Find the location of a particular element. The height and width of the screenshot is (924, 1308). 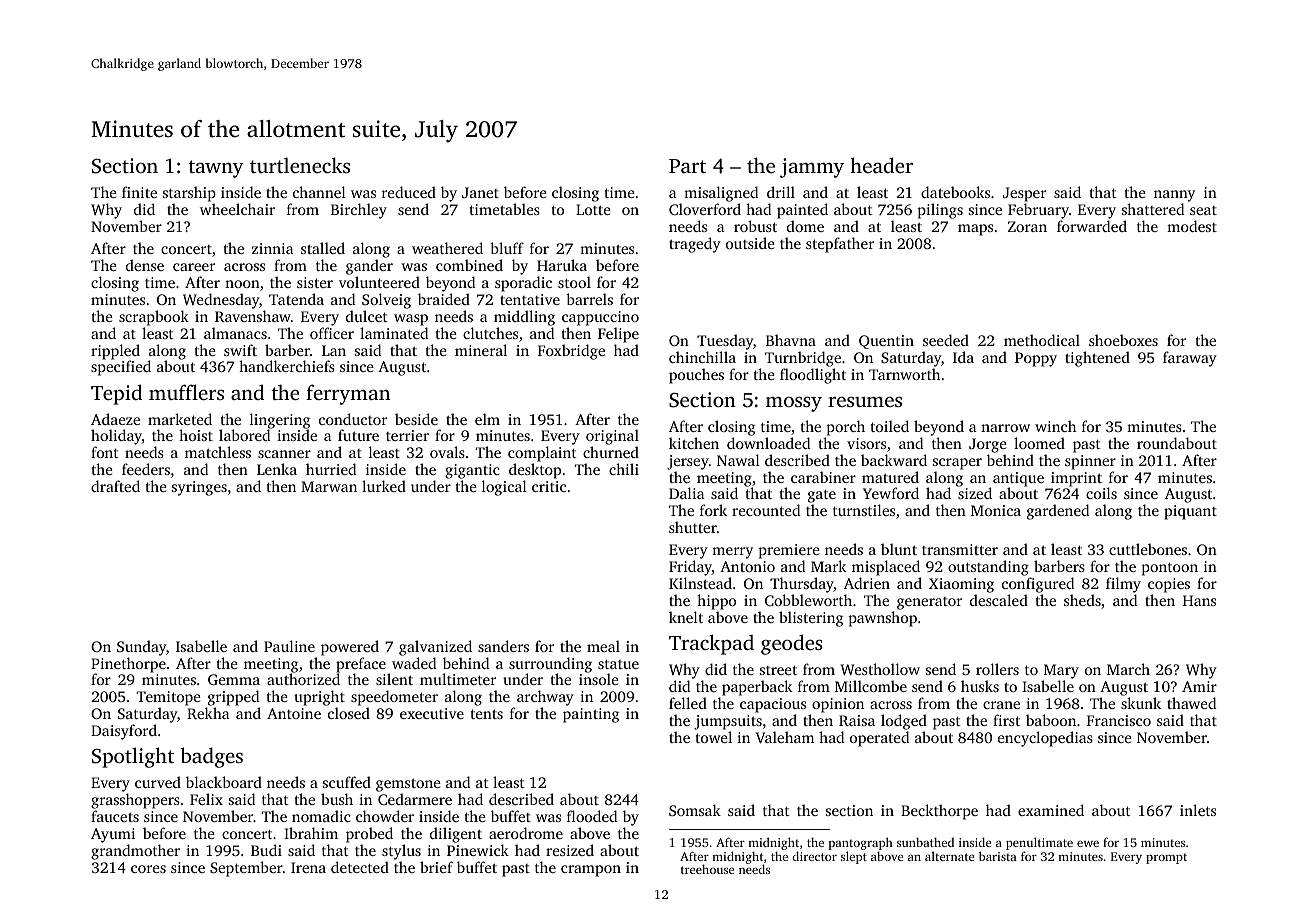

Irena is located at coordinates (308, 867).
